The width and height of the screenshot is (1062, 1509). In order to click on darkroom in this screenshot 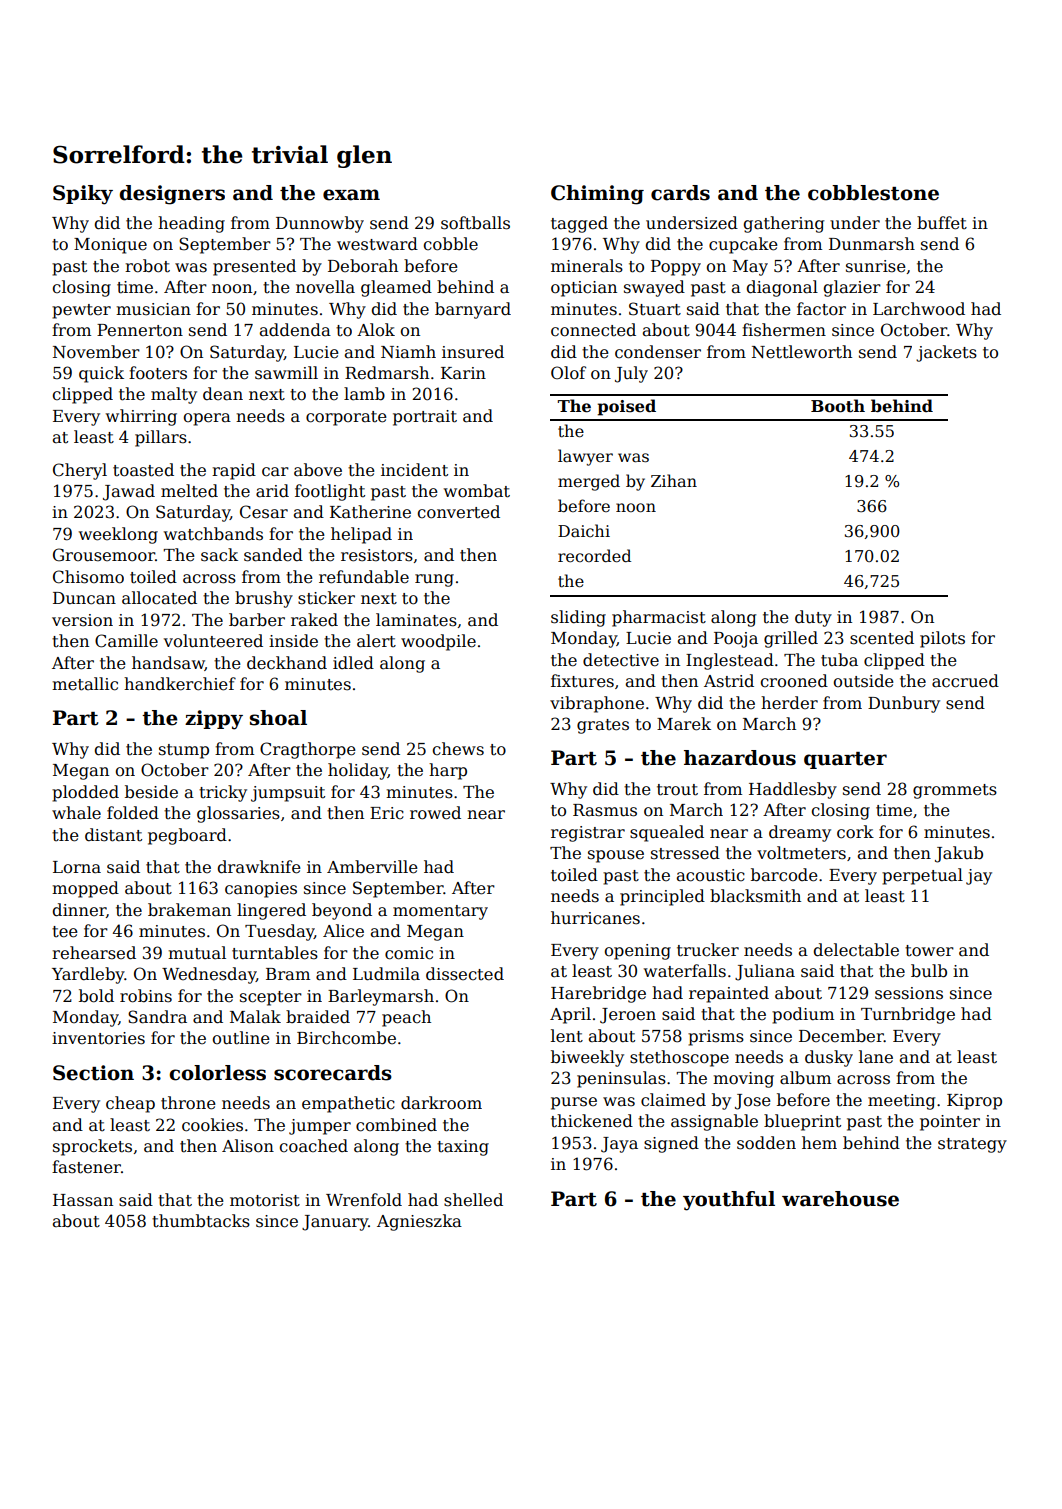, I will do `click(441, 1103)`.
